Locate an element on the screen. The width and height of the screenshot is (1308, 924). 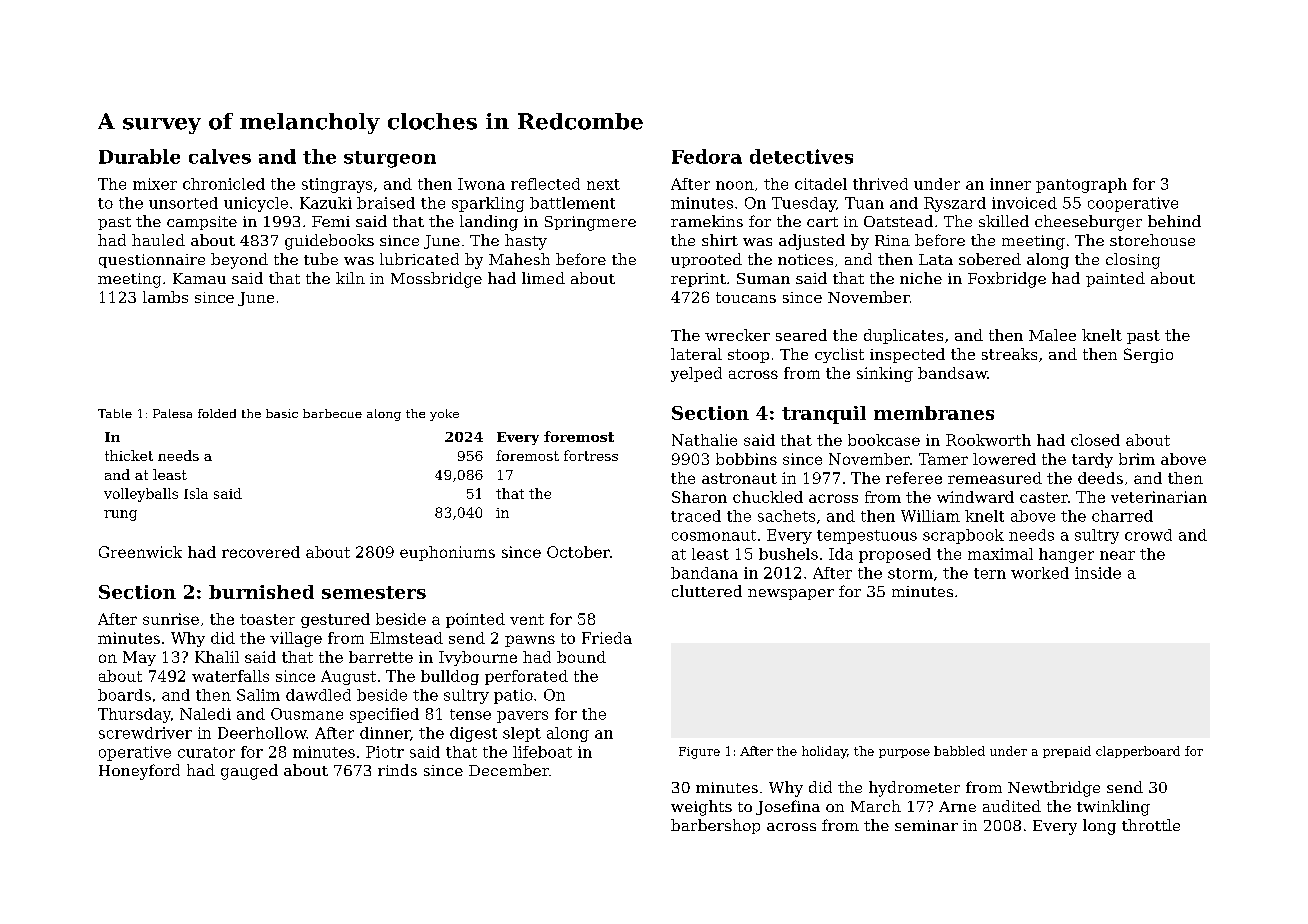
barbershop is located at coordinates (715, 826).
